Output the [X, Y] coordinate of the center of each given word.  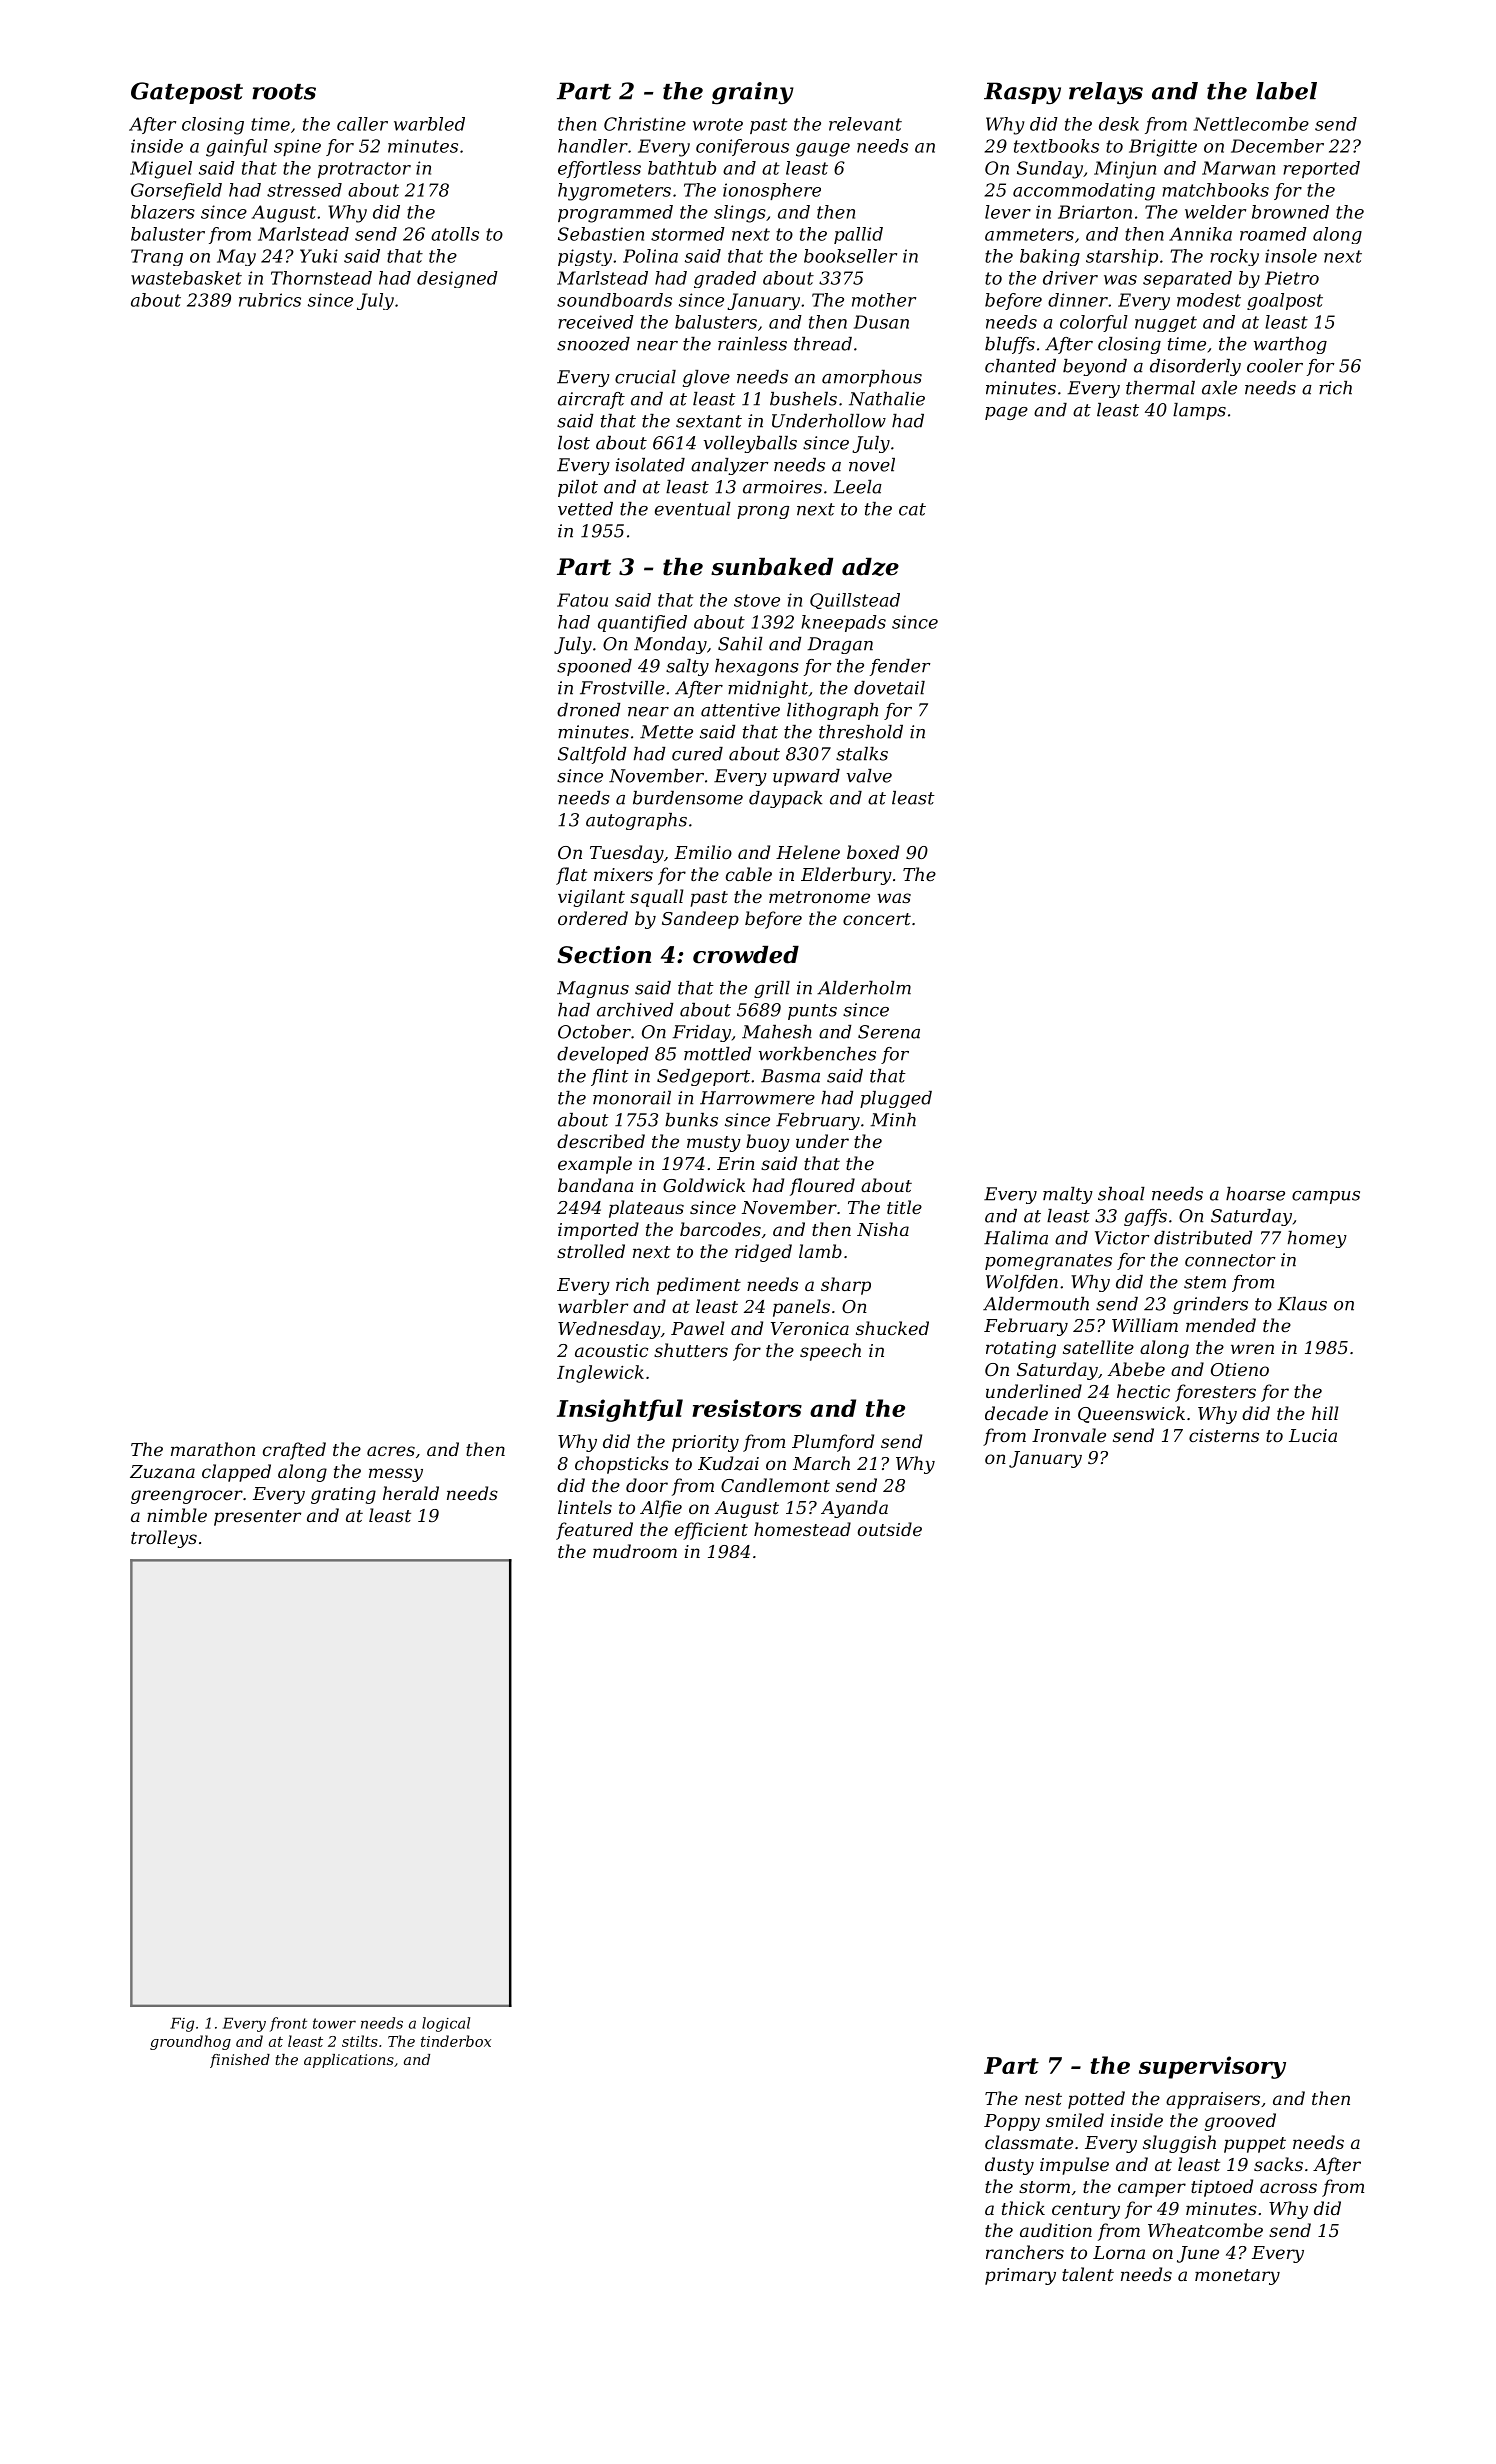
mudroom [635, 1551]
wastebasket [186, 278]
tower [334, 2023]
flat [571, 876]
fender [900, 667]
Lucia [1313, 1435]
